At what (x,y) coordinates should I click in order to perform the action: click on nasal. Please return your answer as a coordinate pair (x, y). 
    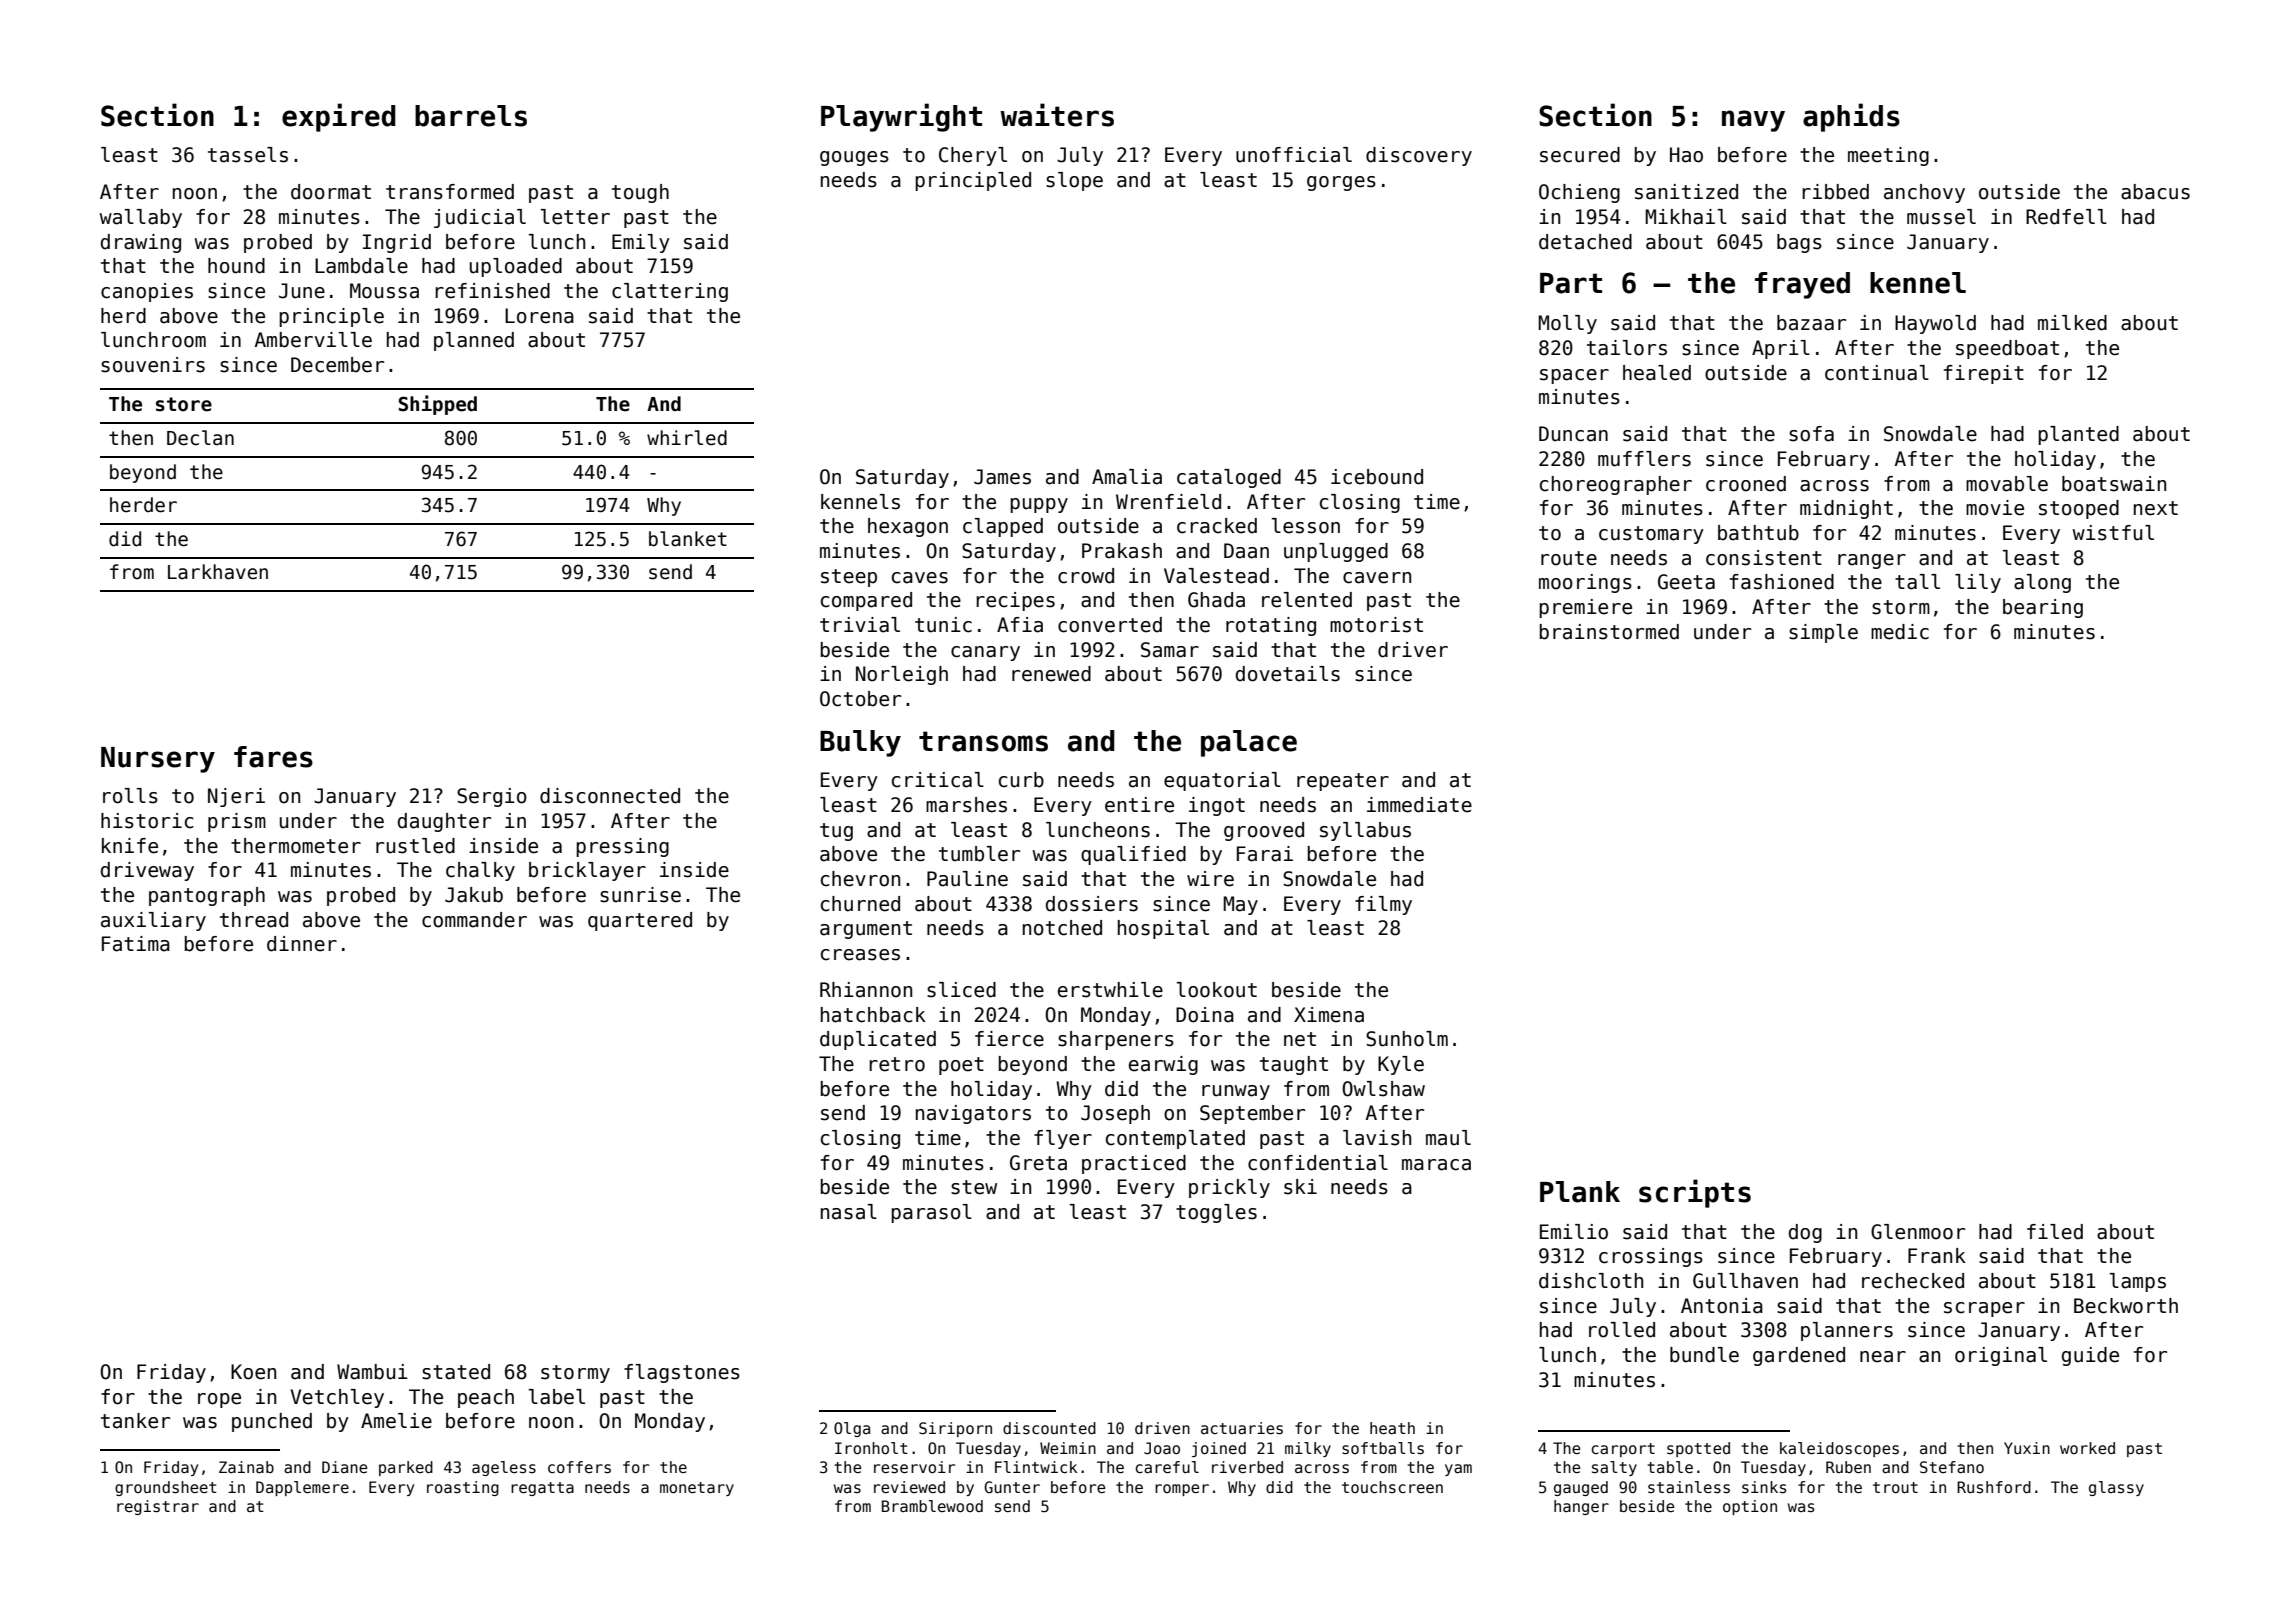
    Looking at the image, I should click on (849, 1212).
